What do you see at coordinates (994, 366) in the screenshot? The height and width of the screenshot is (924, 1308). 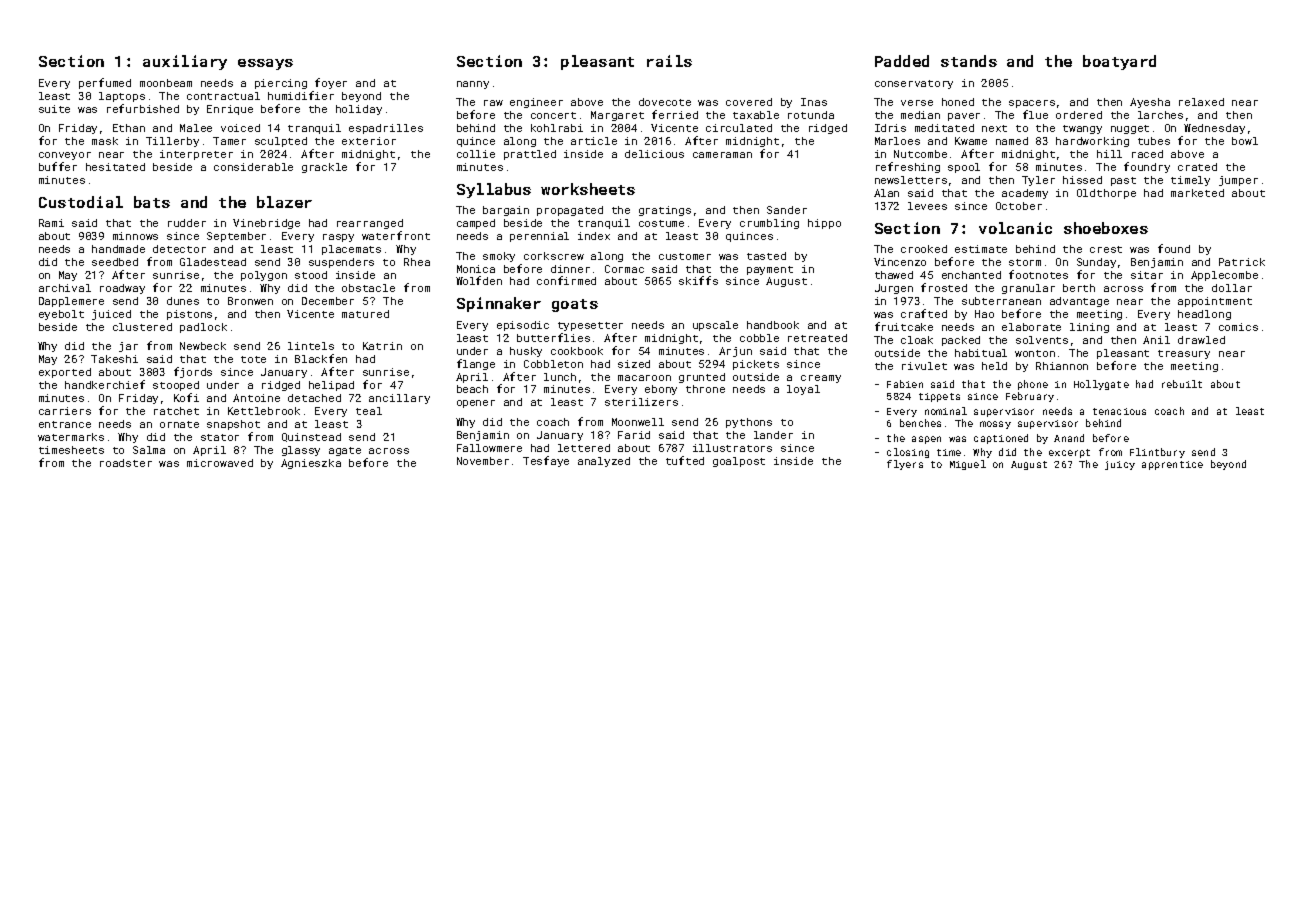 I see `held` at bounding box center [994, 366].
